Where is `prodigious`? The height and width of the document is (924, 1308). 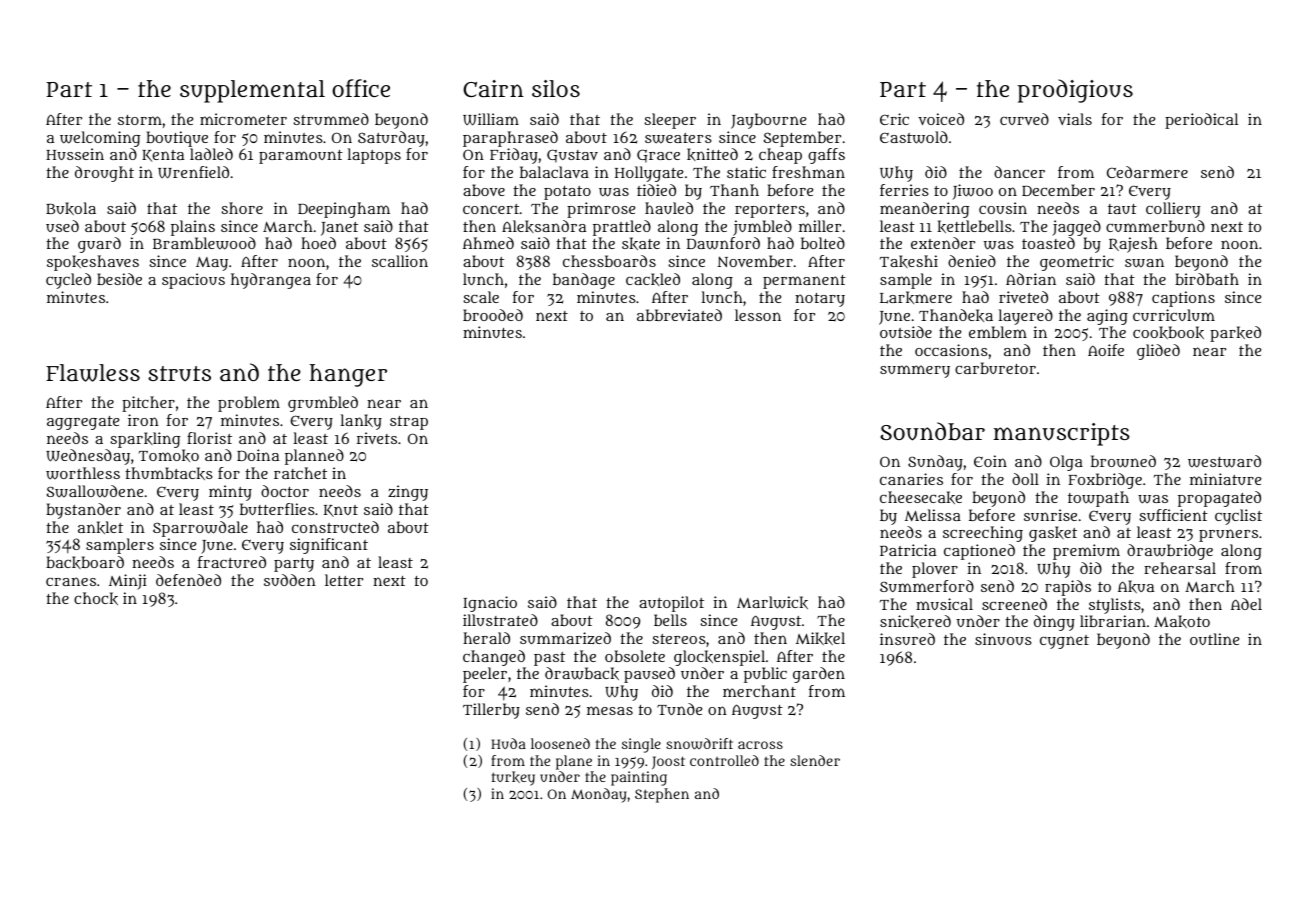
prodigious is located at coordinates (1075, 91).
